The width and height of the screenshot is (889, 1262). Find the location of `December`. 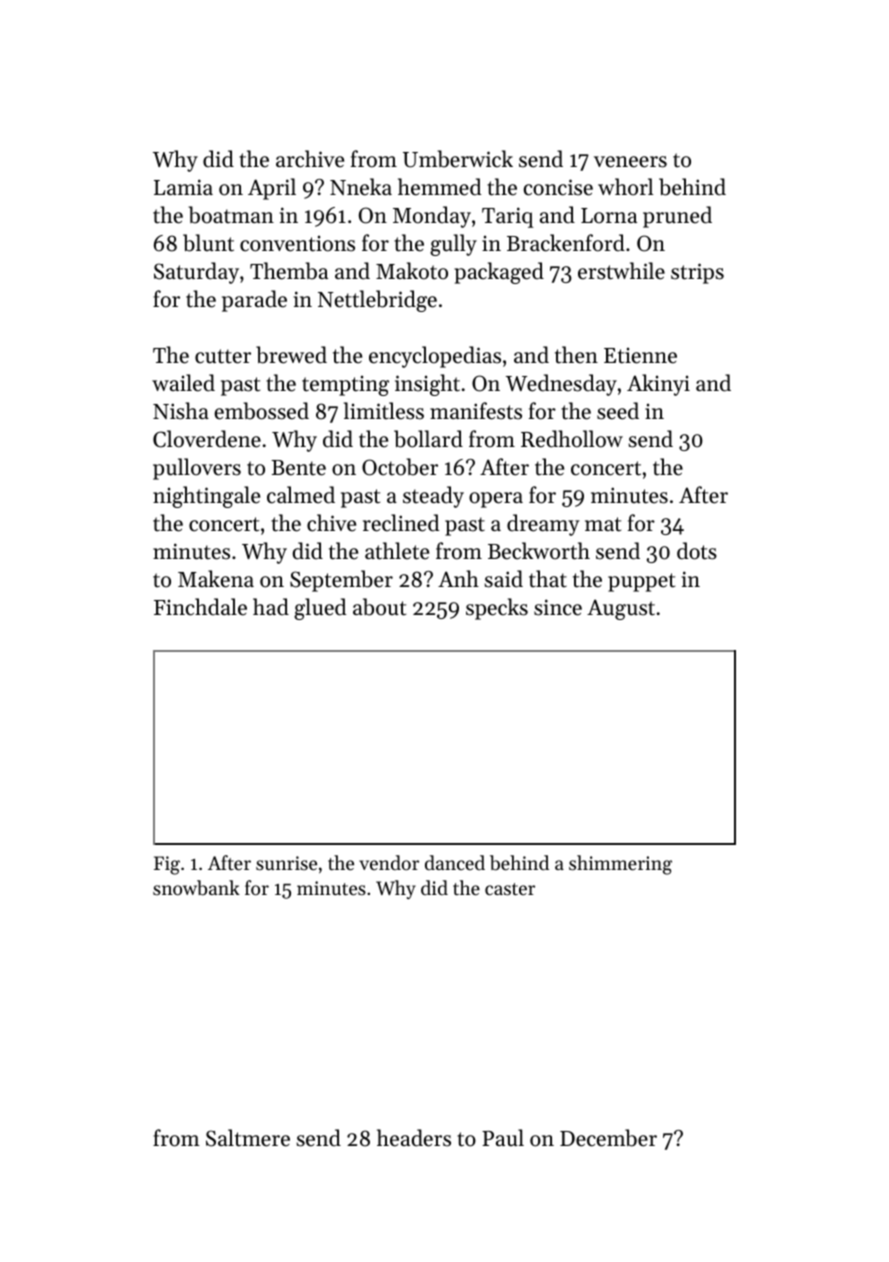

December is located at coordinates (608, 1138).
